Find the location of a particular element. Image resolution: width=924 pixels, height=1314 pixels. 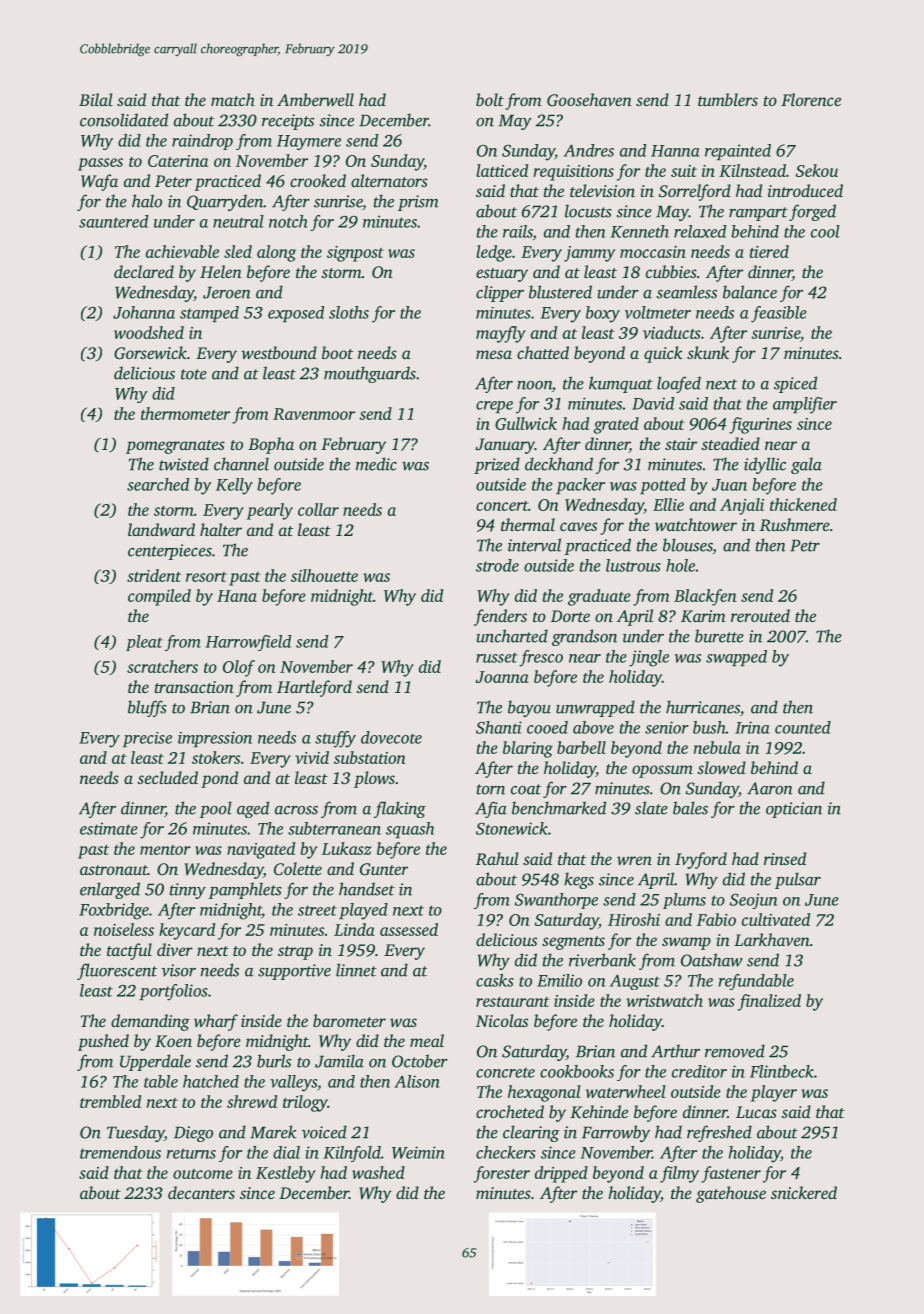

Wafa is located at coordinates (99, 182).
